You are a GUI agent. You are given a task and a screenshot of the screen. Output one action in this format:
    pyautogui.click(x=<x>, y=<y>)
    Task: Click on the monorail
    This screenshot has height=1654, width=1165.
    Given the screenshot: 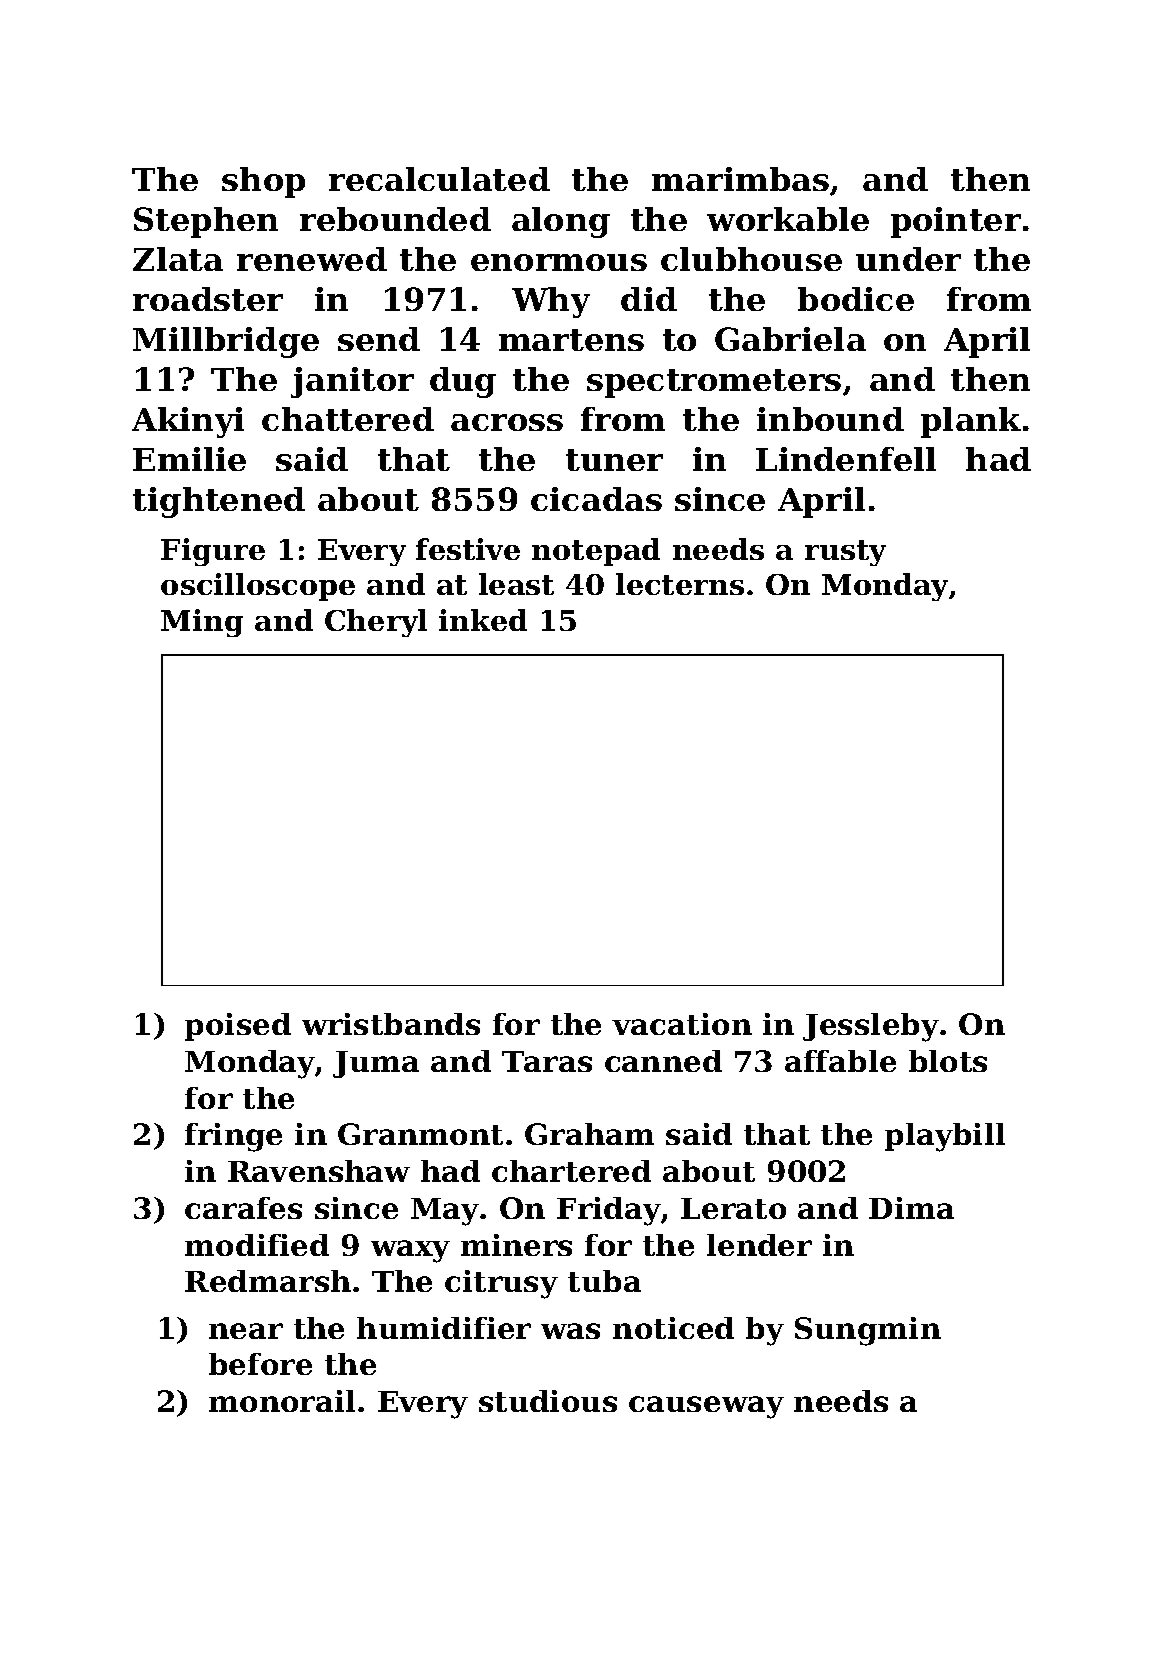 What is the action you would take?
    pyautogui.click(x=282, y=1401)
